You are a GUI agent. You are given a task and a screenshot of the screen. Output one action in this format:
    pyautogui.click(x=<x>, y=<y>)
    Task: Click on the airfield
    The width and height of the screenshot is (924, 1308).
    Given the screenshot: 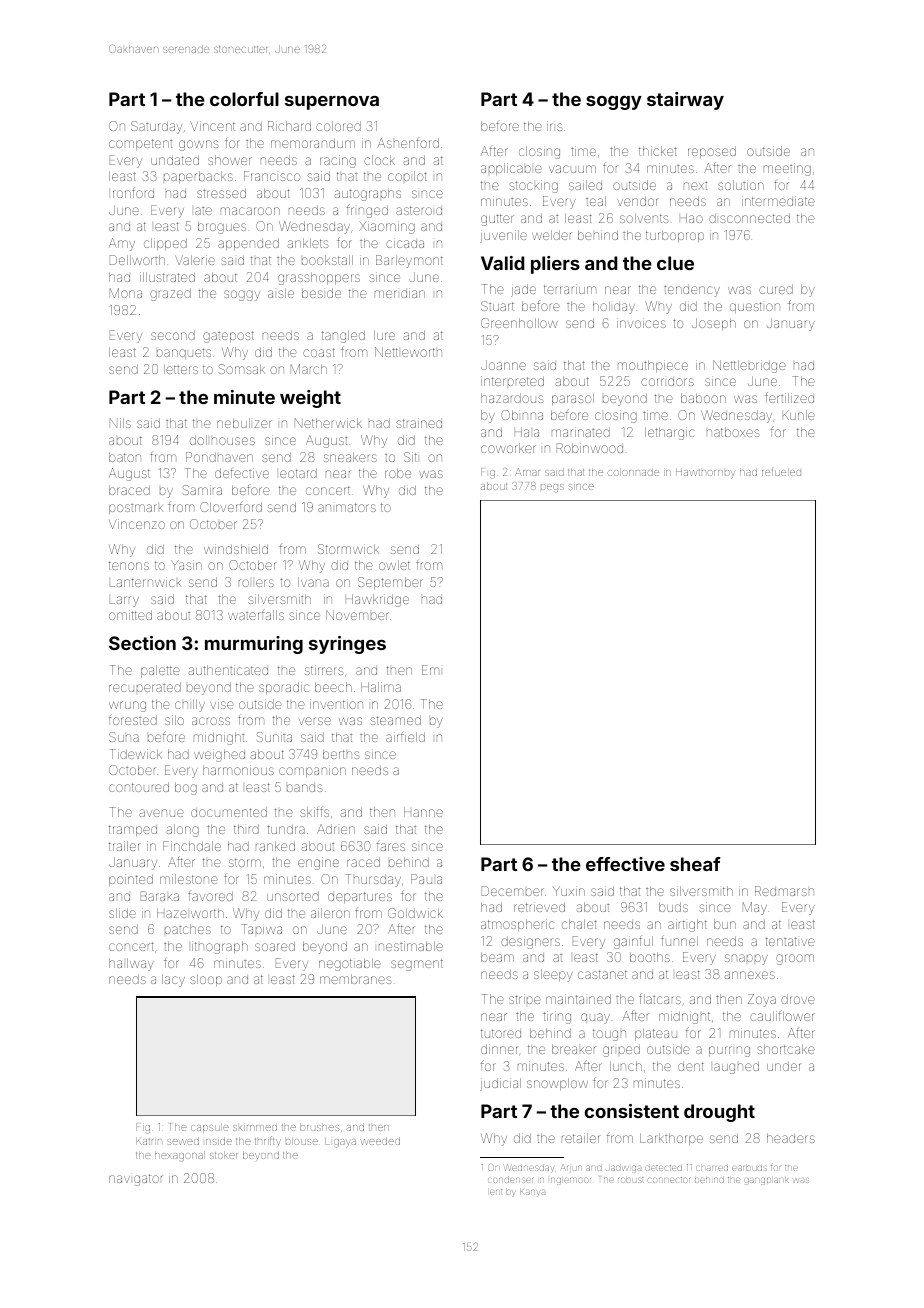 What is the action you would take?
    pyautogui.click(x=405, y=736)
